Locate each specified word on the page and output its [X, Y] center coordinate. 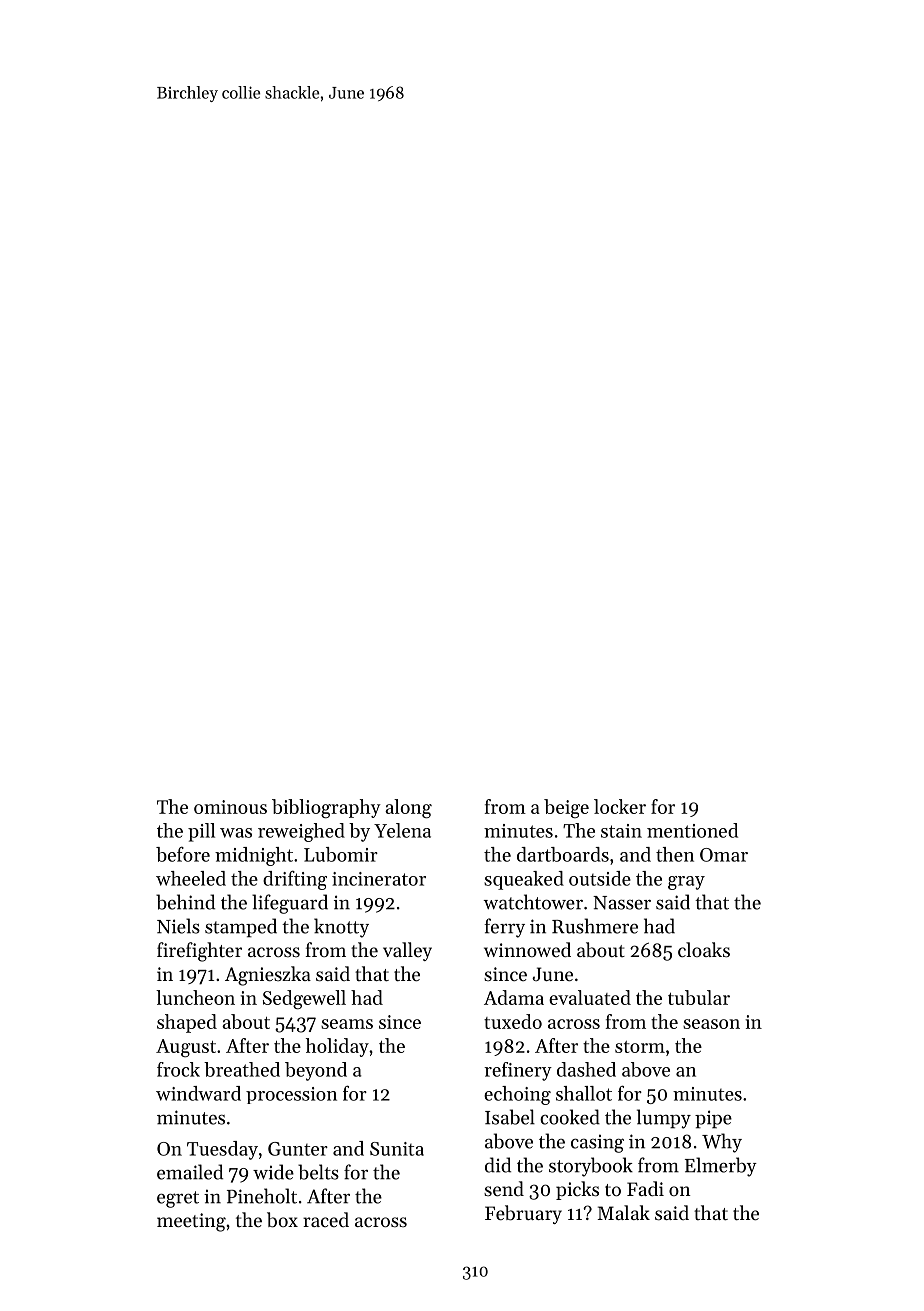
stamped [241, 928]
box [282, 1220]
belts [318, 1172]
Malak [623, 1212]
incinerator [379, 879]
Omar [724, 855]
